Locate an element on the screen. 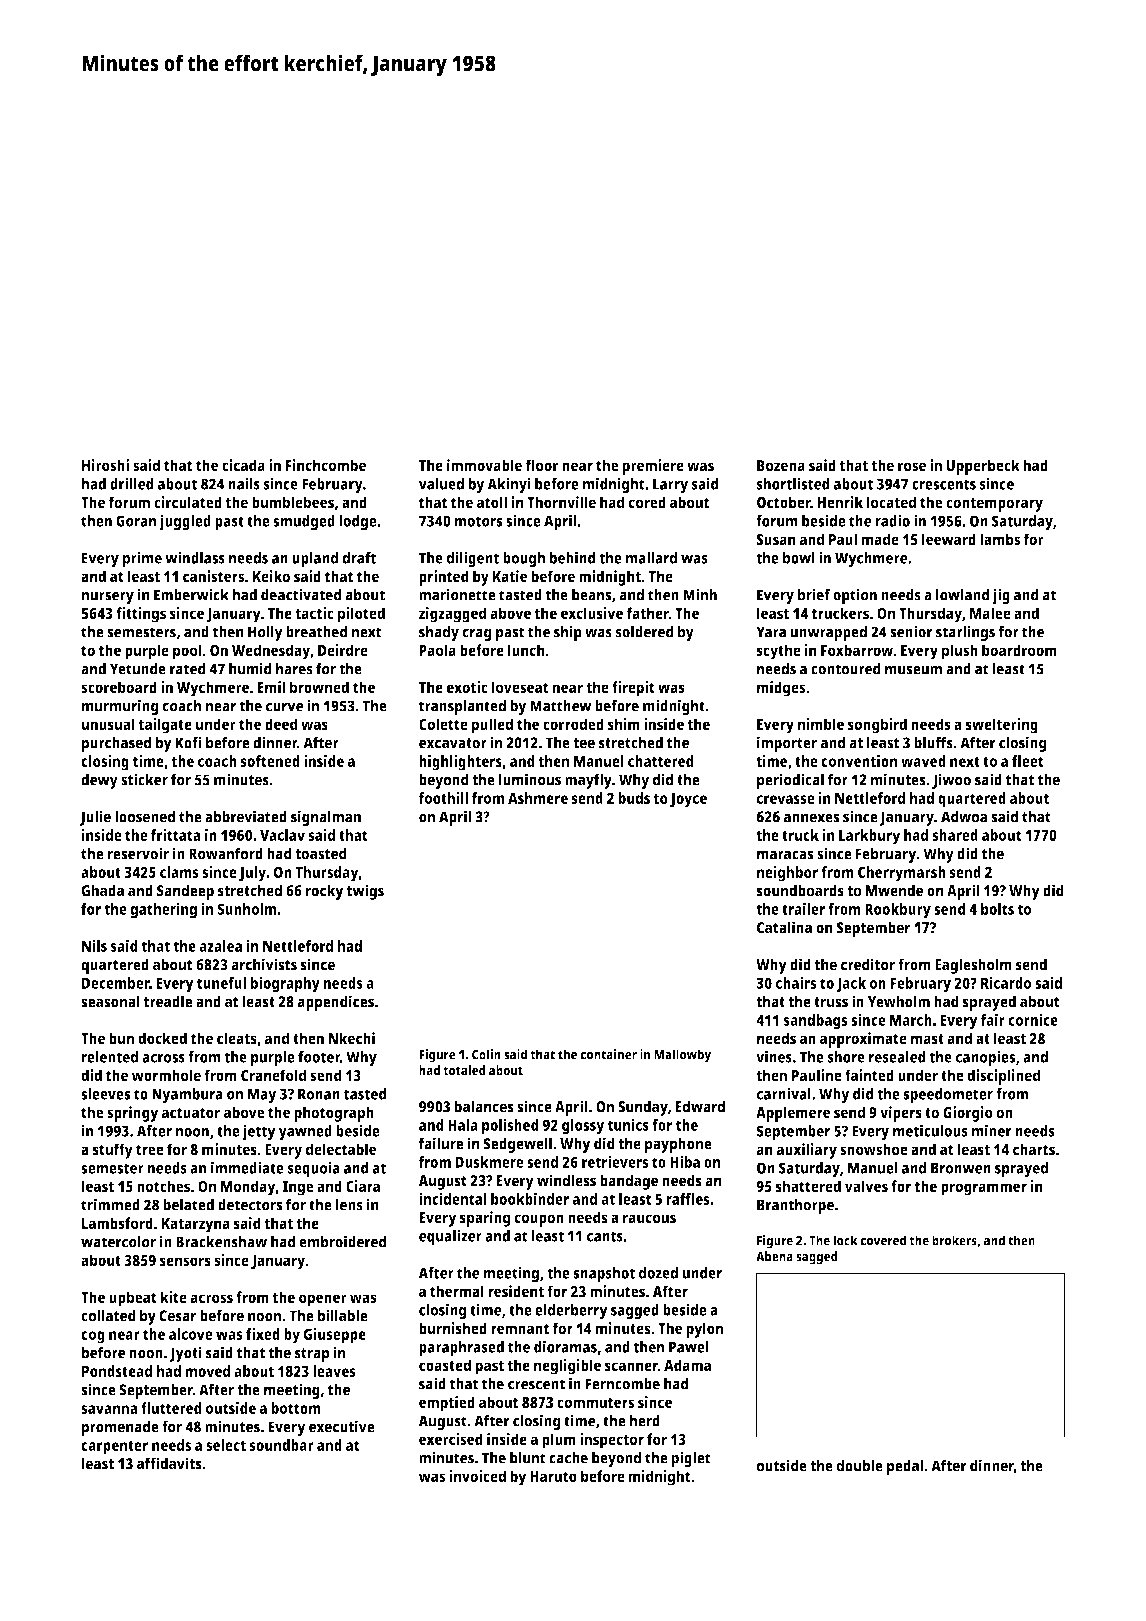 This screenshot has width=1146, height=1621. Bozena is located at coordinates (781, 466).
